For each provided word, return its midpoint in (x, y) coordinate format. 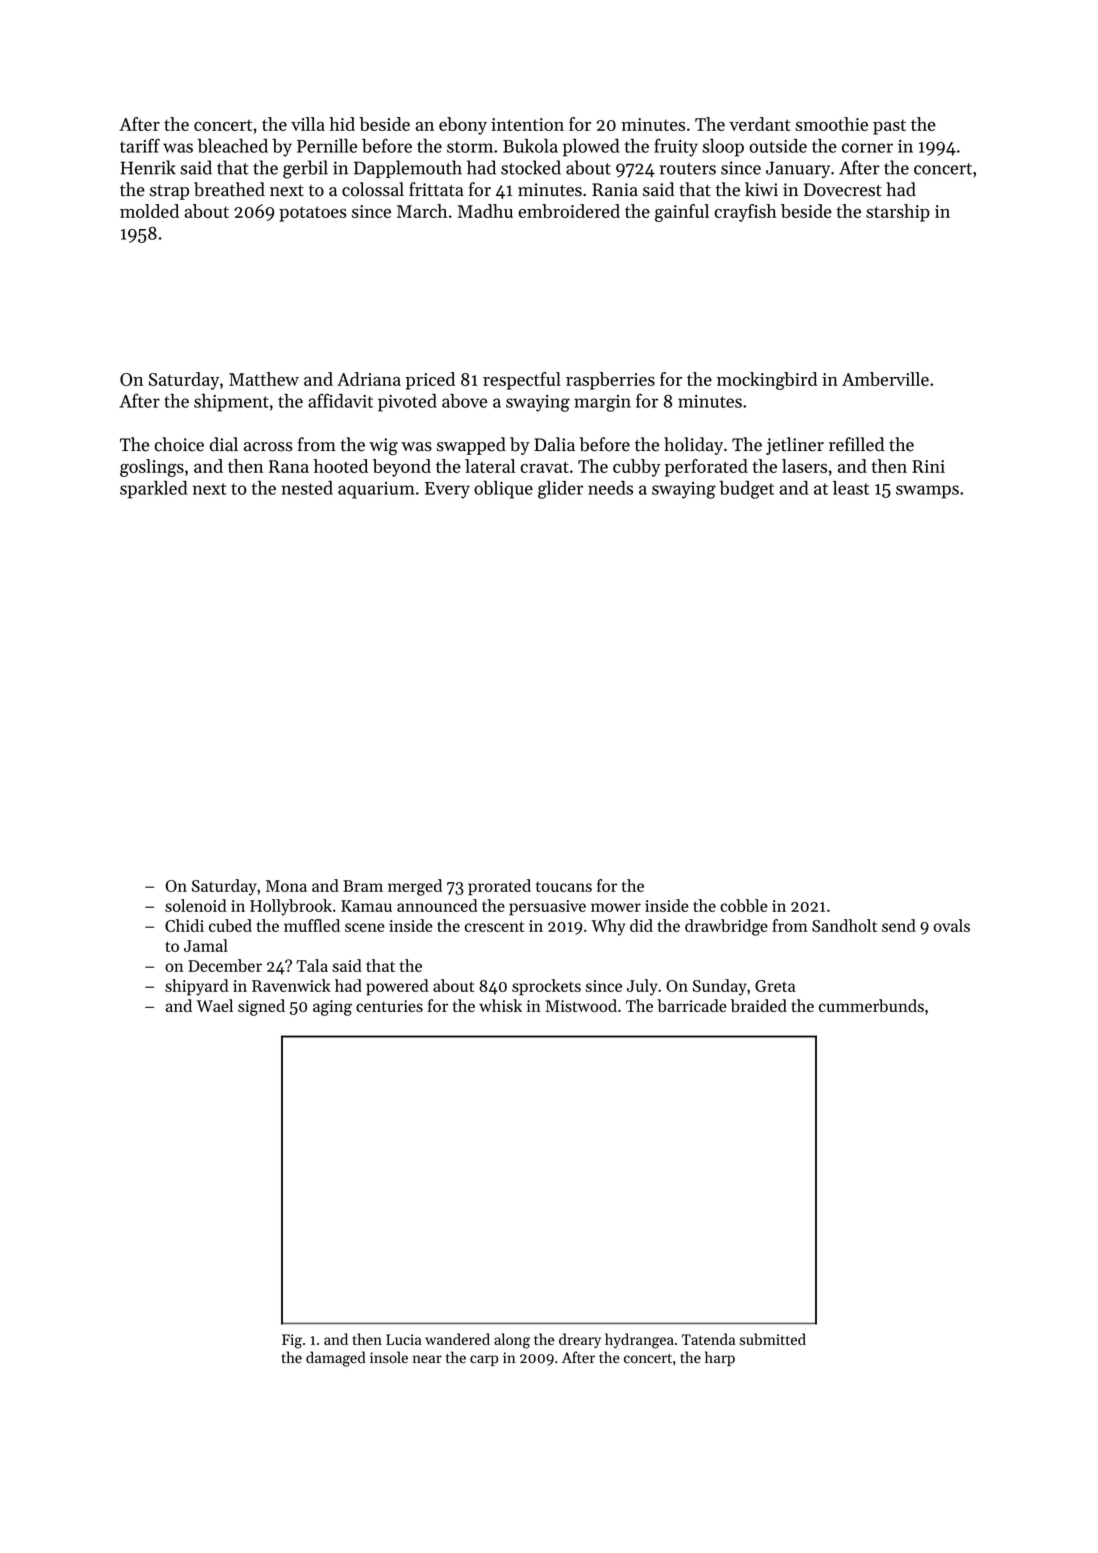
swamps (927, 492)
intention (527, 124)
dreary (580, 1340)
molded (149, 211)
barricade (692, 1005)
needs (610, 488)
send (899, 925)
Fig (292, 1341)
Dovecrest (843, 190)
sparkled (153, 490)
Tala (312, 965)
